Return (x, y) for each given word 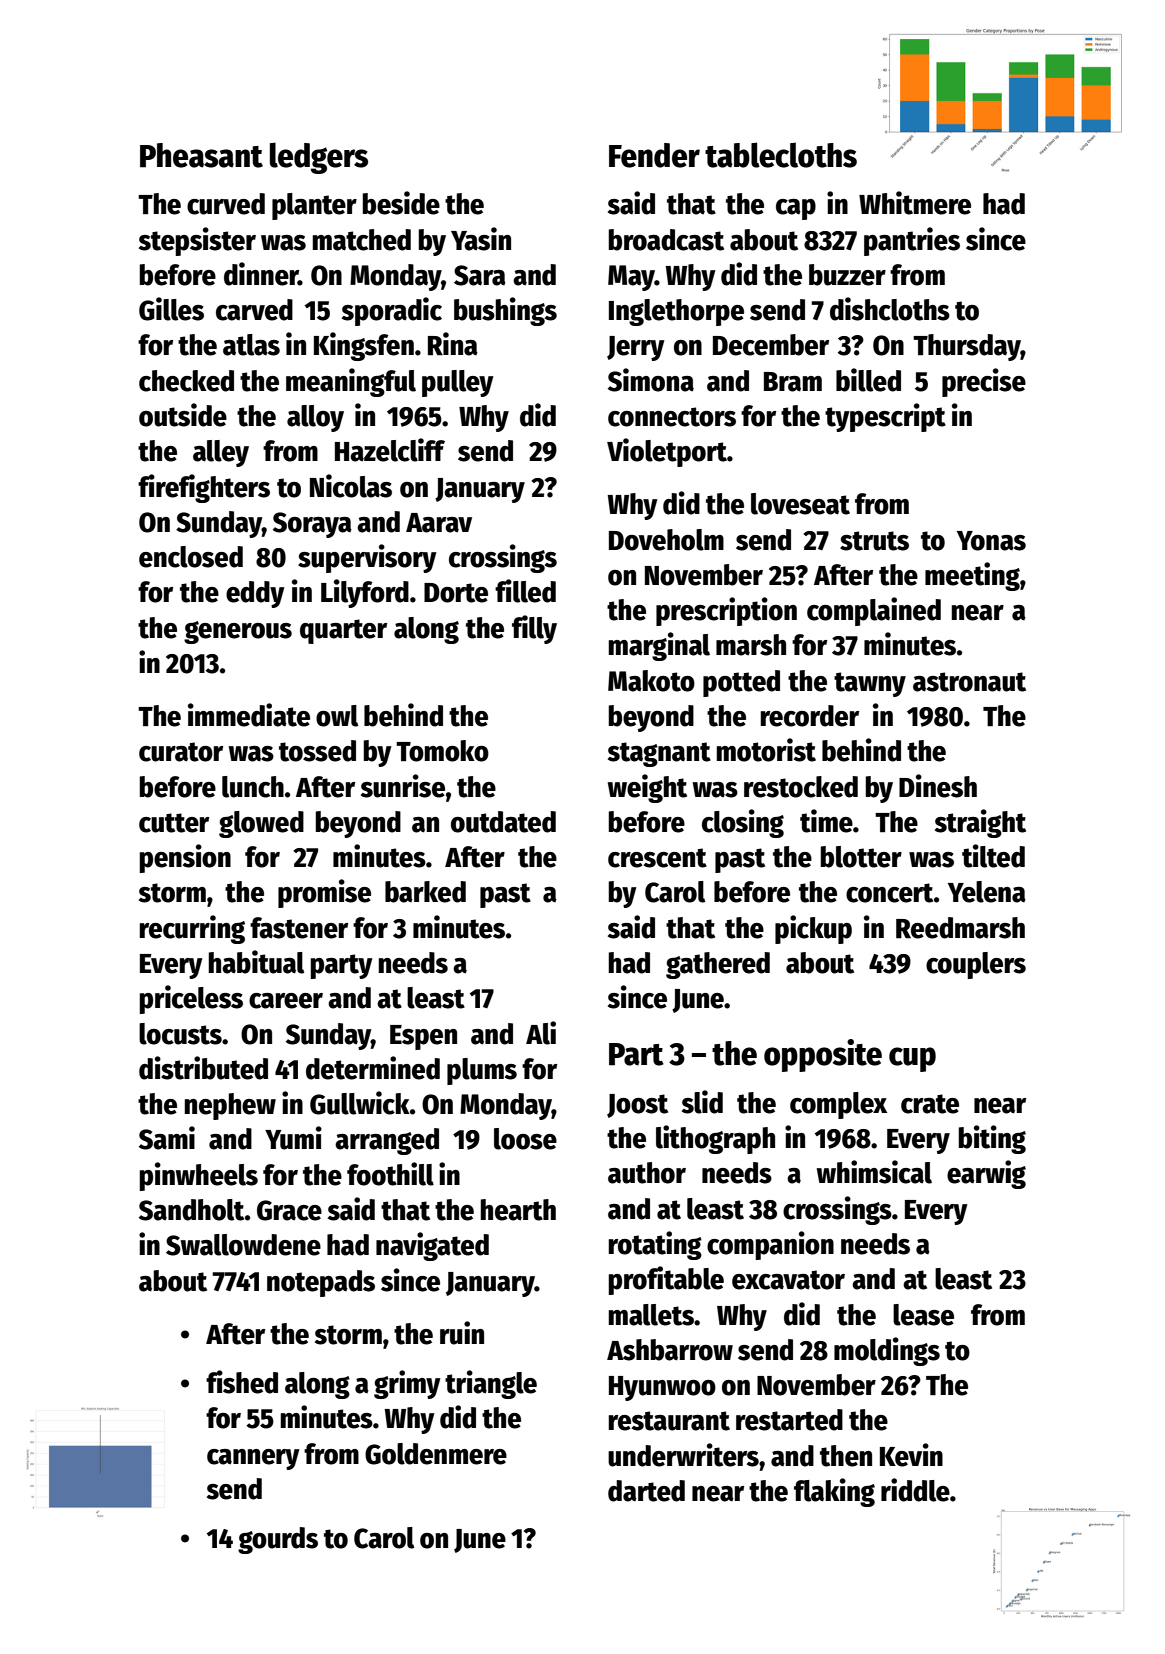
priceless (191, 999)
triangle (491, 1384)
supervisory (367, 558)
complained (874, 611)
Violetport (667, 452)
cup (912, 1059)
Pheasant (201, 155)
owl (337, 716)
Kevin (911, 1455)
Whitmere (915, 203)
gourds (278, 1540)
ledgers (319, 158)
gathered (718, 965)
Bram (793, 382)
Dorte (456, 593)
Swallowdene (243, 1245)
